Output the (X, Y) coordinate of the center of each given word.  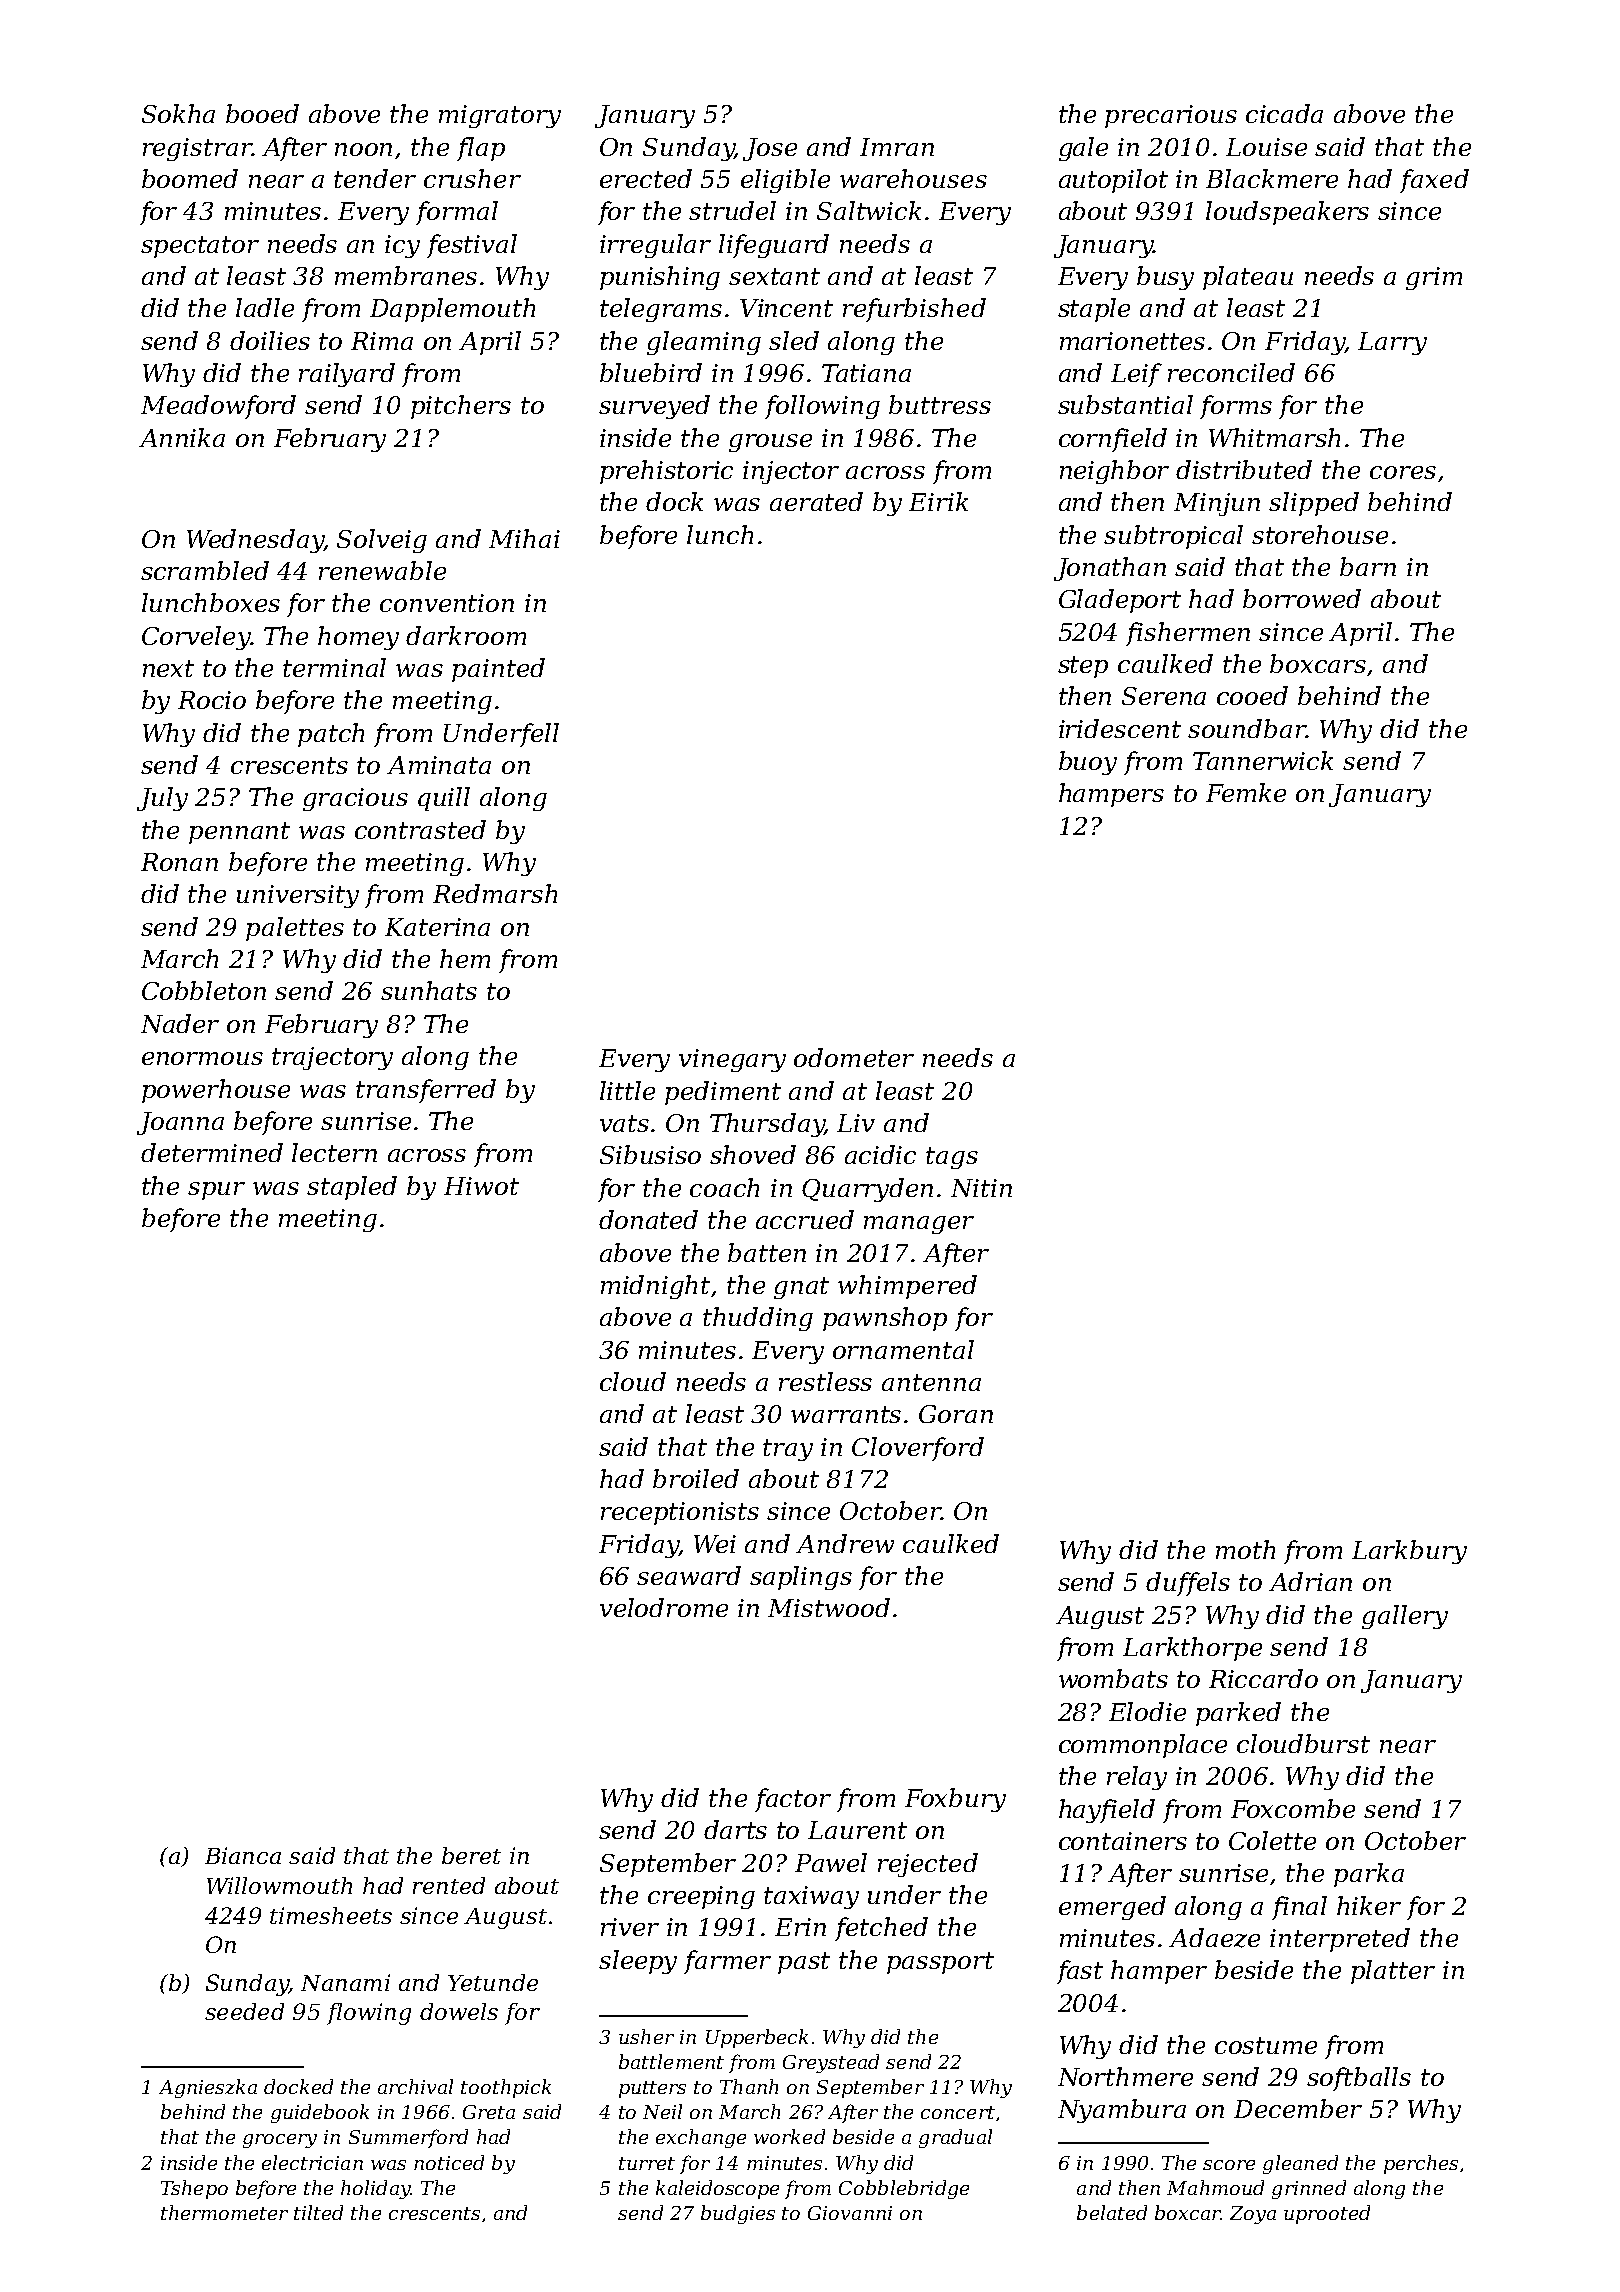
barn (1368, 566)
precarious (1171, 116)
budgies (738, 2214)
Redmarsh (495, 893)
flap (481, 149)
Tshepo (194, 2189)
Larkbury (1409, 1552)
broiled (696, 1478)
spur (216, 1191)
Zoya (1253, 2215)
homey (358, 638)
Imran (897, 147)
